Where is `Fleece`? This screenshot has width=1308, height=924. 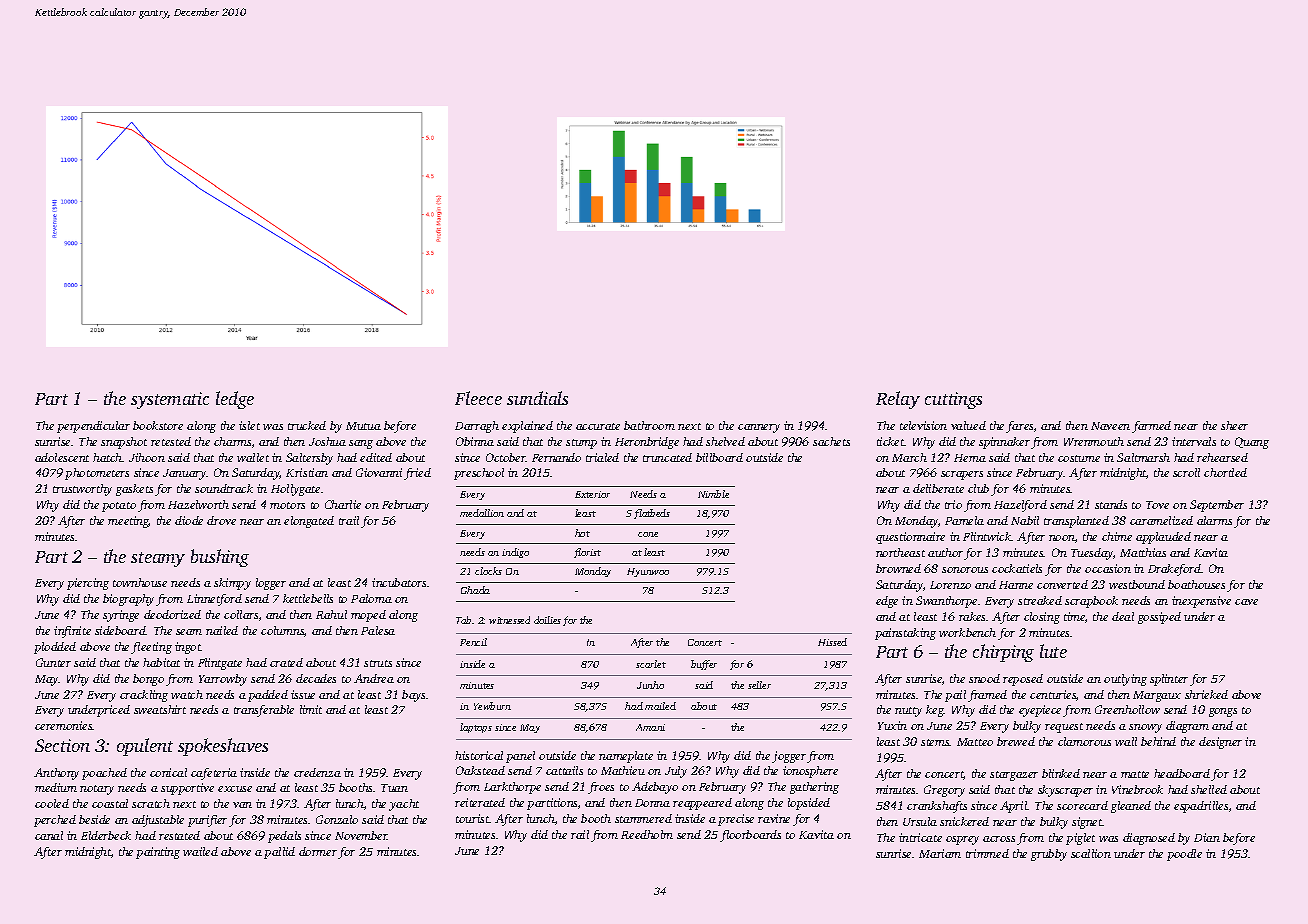 Fleece is located at coordinates (478, 398).
